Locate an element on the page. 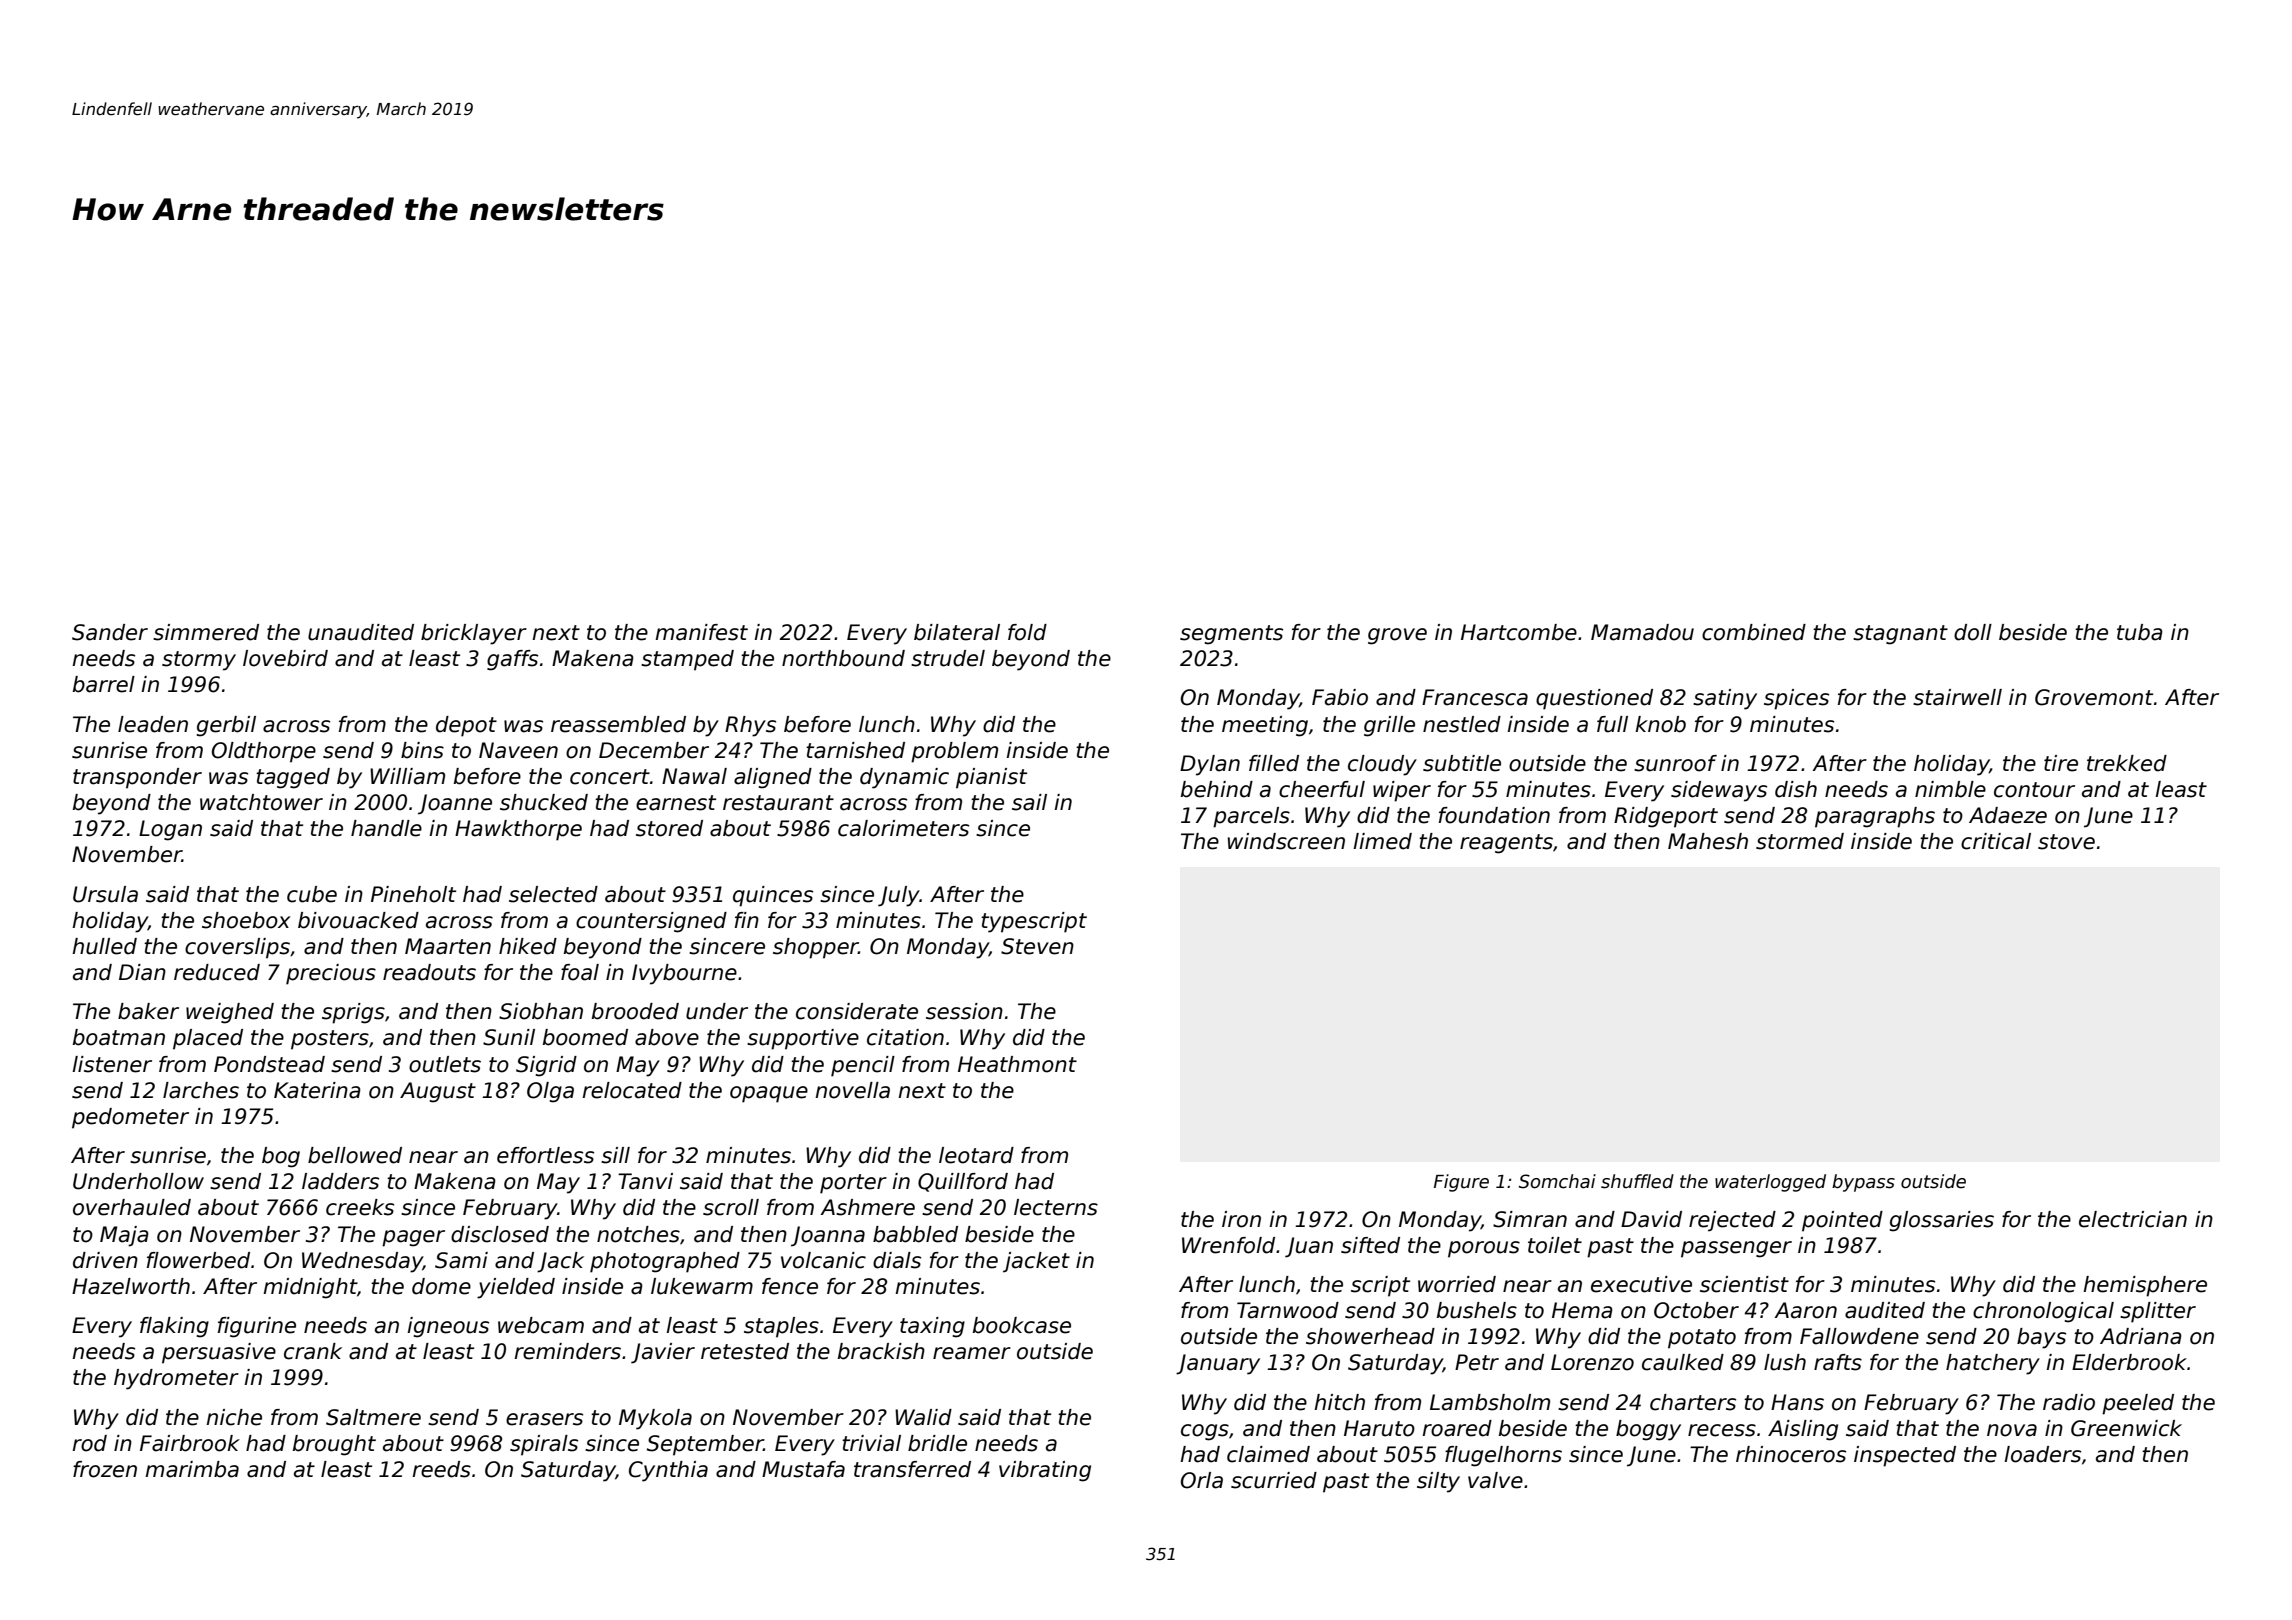 This image has height=1620, width=2292. bilateral is located at coordinates (957, 632).
